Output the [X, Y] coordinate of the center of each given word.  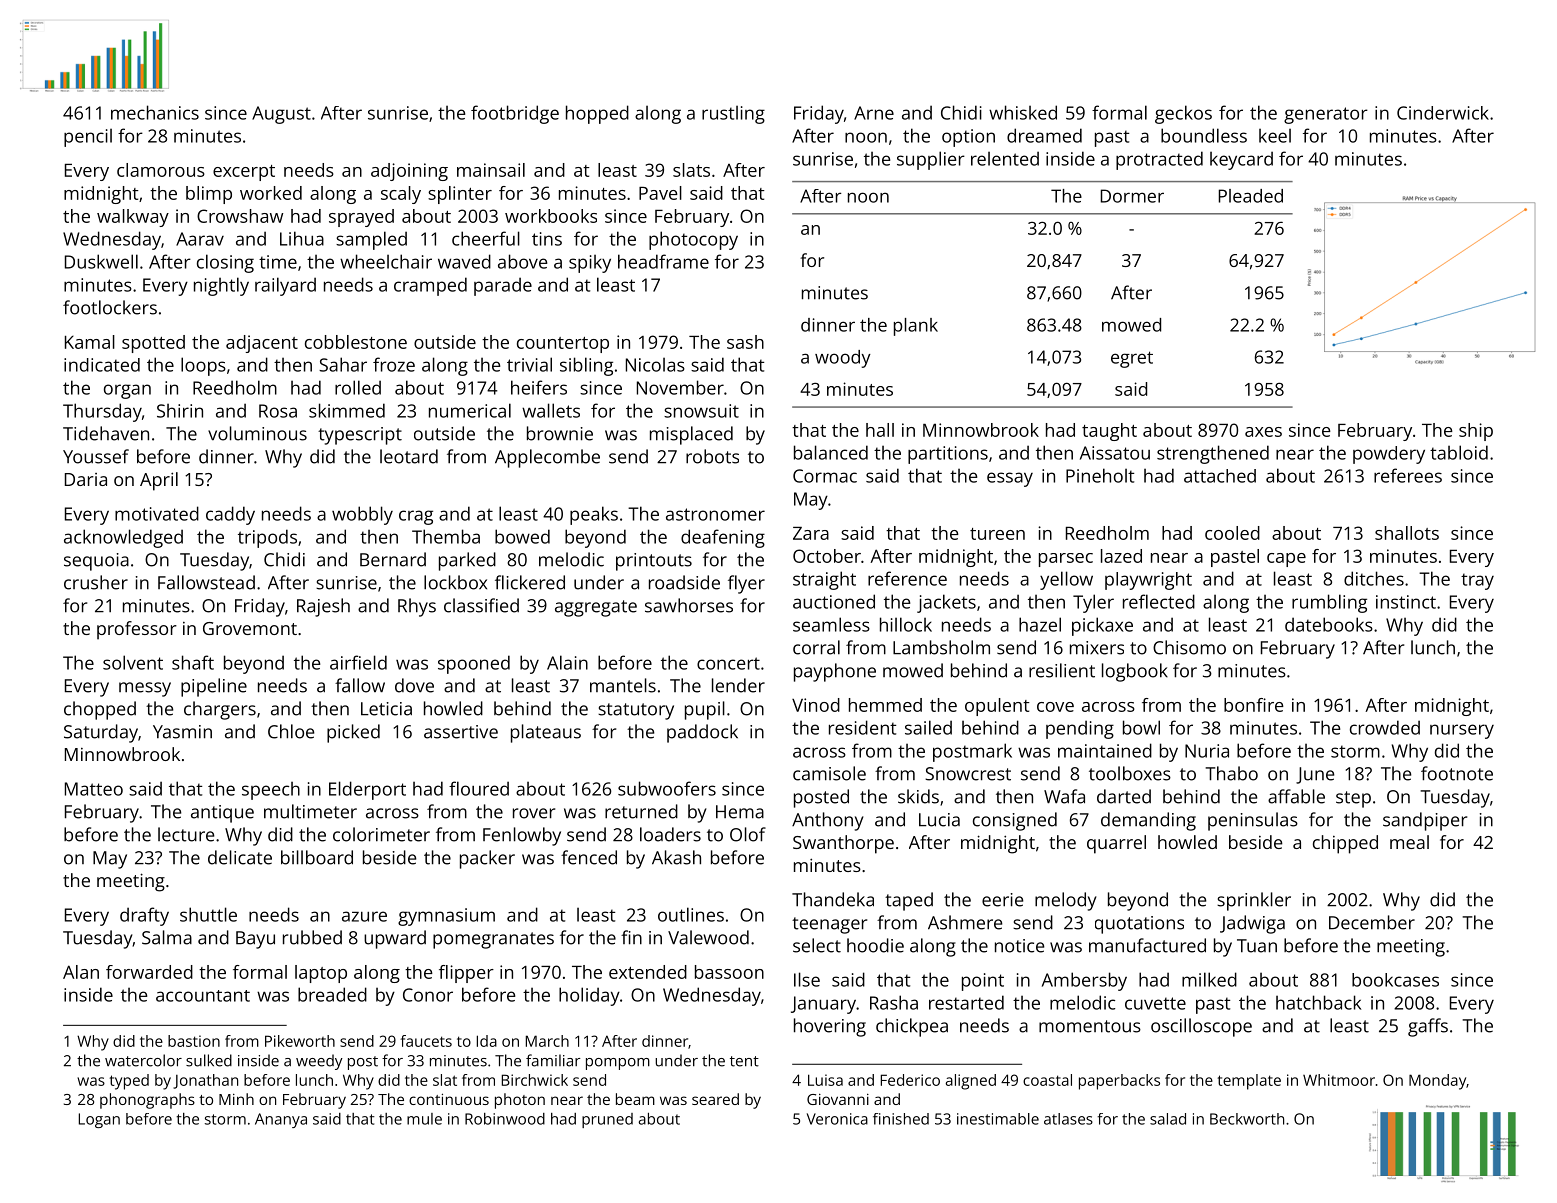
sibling [586, 366]
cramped [430, 286]
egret [1132, 359]
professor [137, 630]
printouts [654, 562]
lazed [1121, 556]
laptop [321, 974]
